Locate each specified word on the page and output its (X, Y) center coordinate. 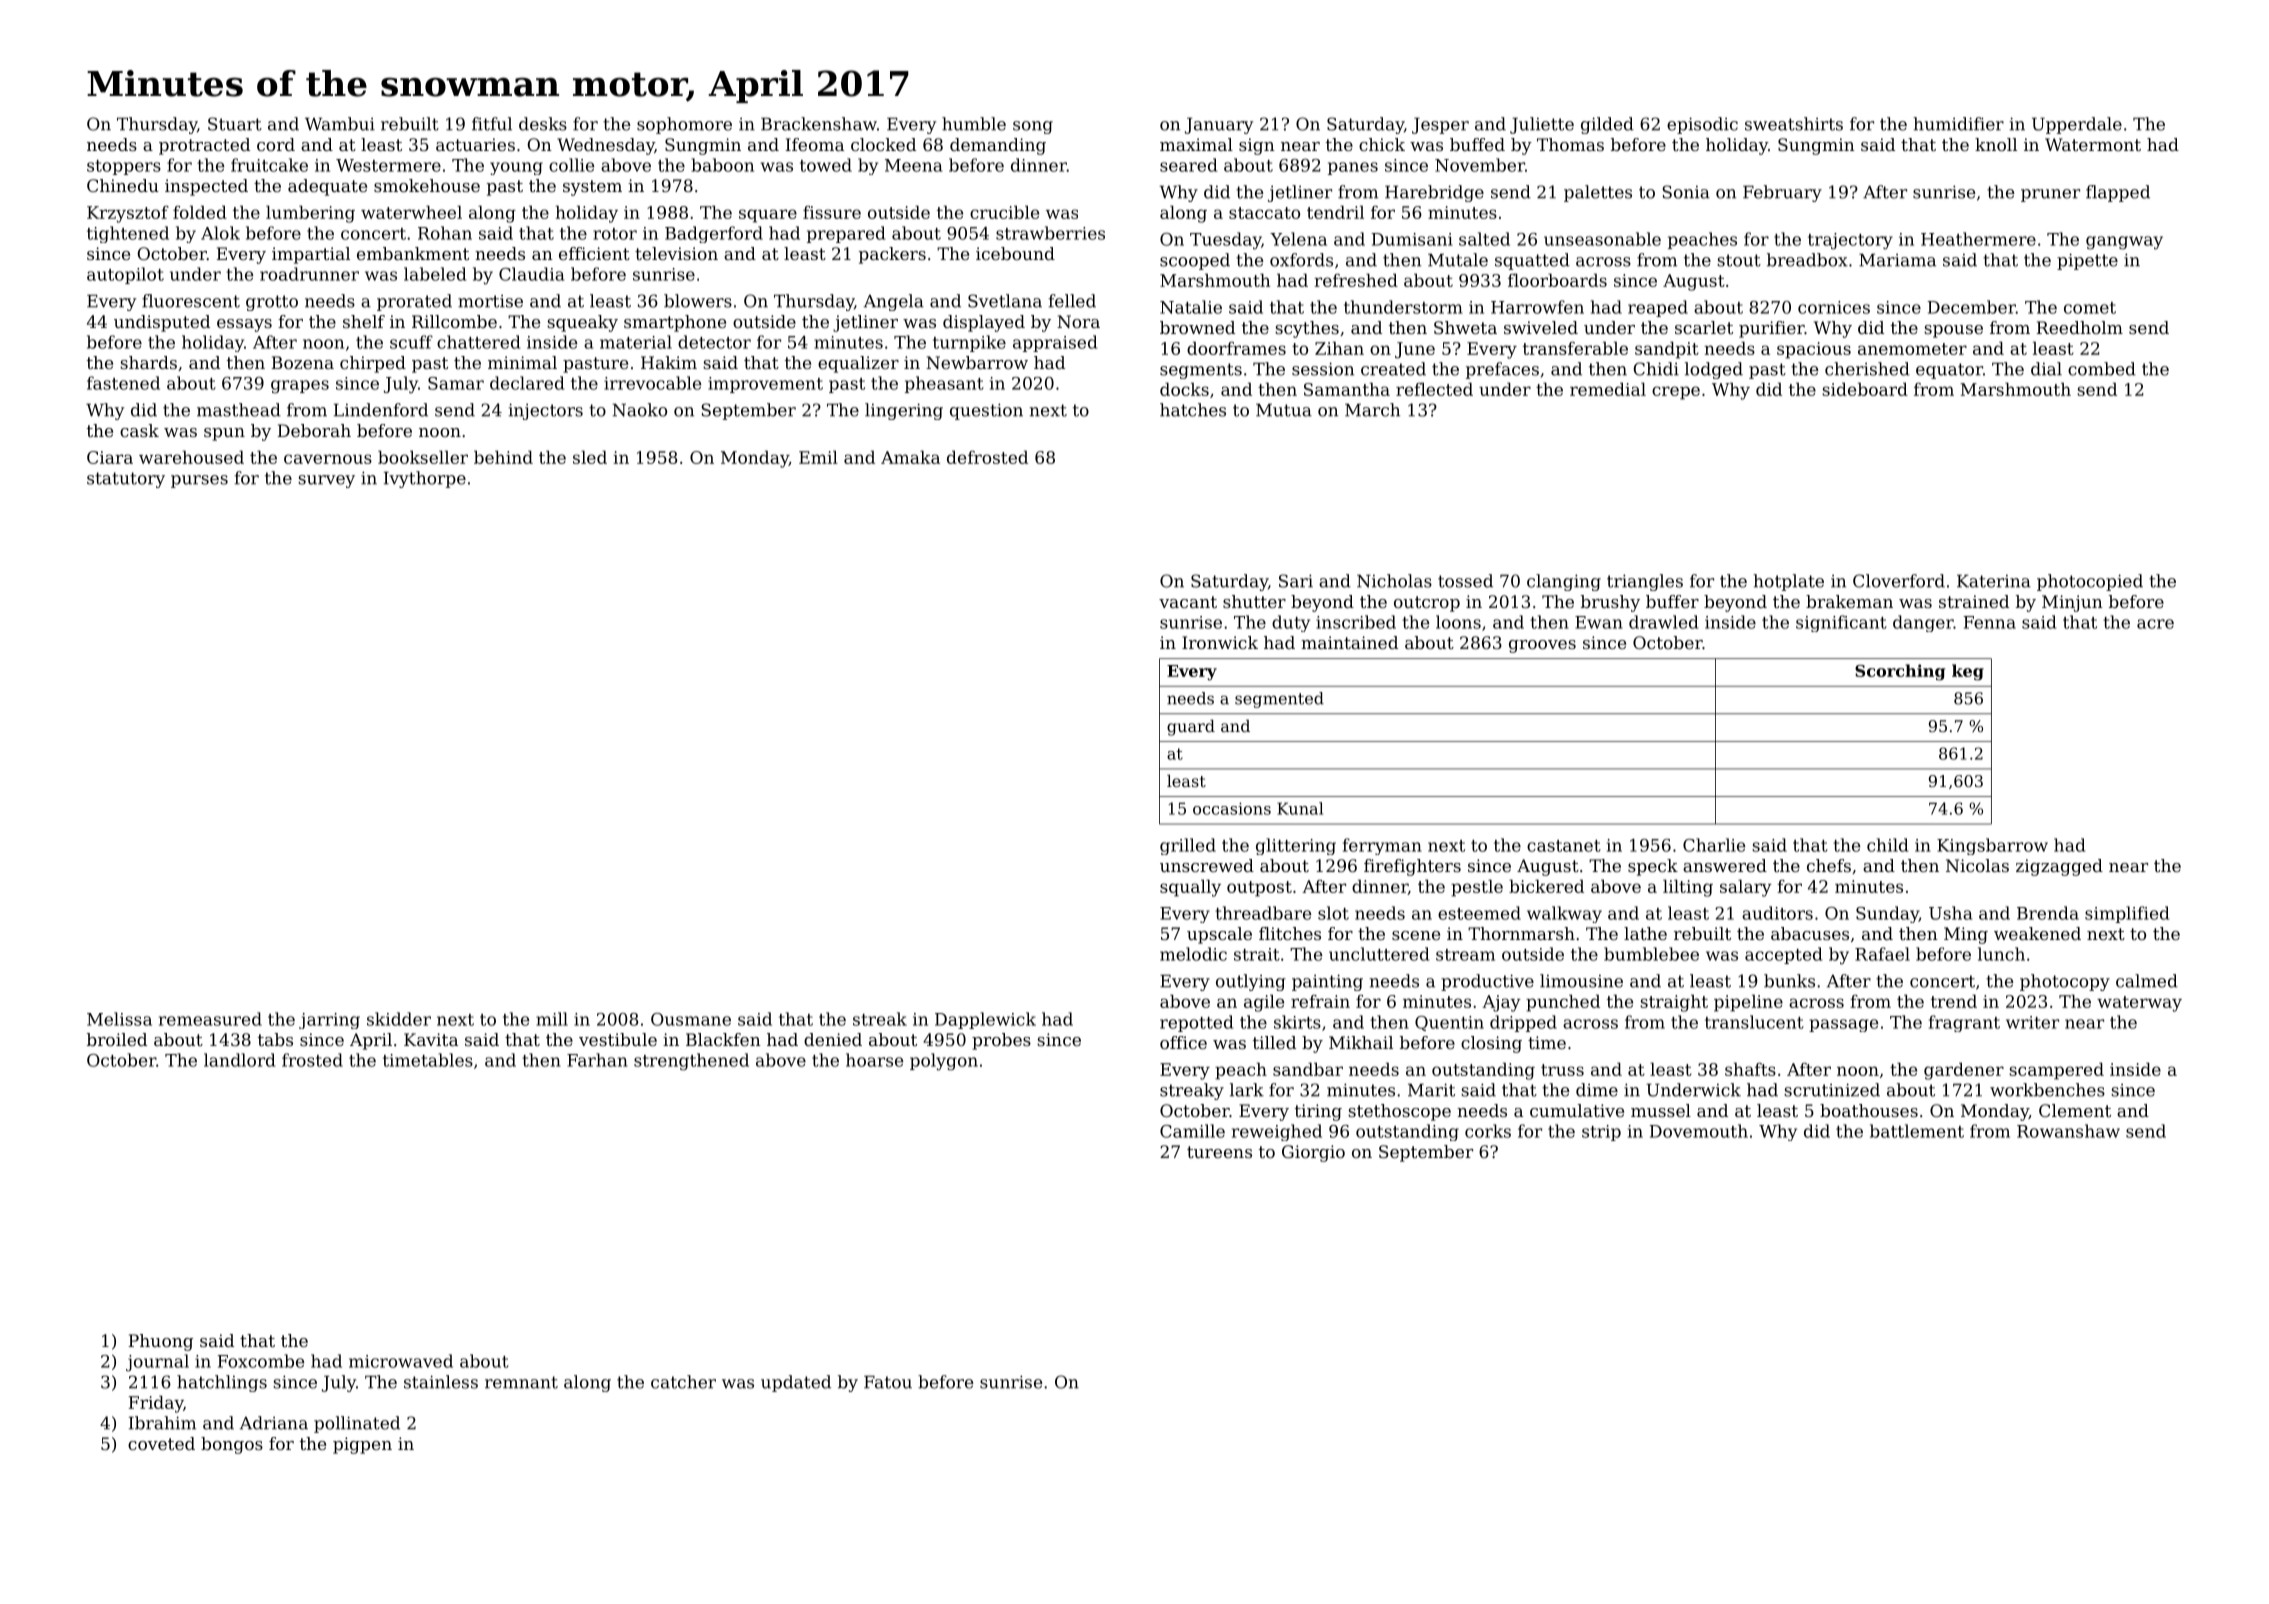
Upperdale (2077, 125)
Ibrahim (162, 1423)
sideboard (1865, 389)
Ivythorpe (425, 479)
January (1219, 125)
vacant (1188, 602)
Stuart (235, 124)
